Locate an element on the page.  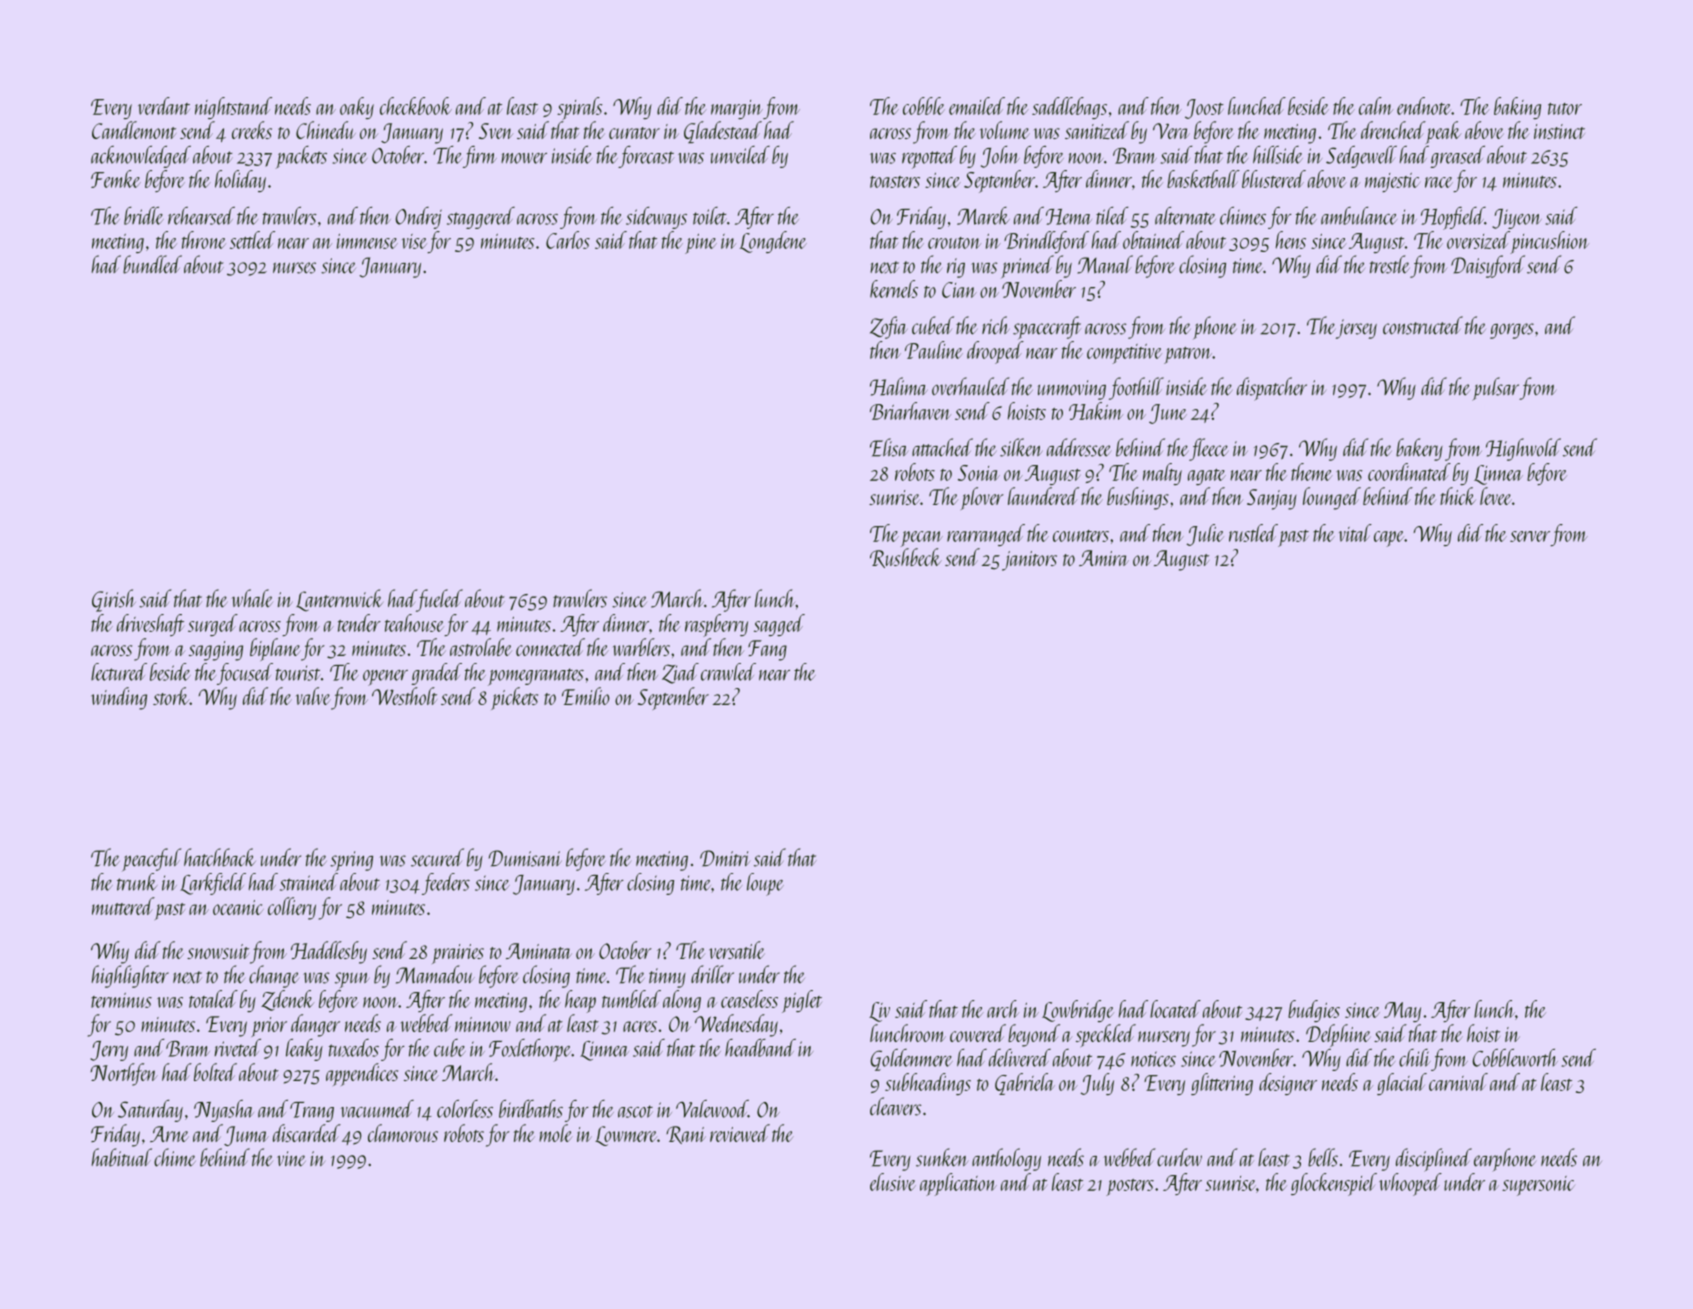
Chinedu is located at coordinates (326, 130).
